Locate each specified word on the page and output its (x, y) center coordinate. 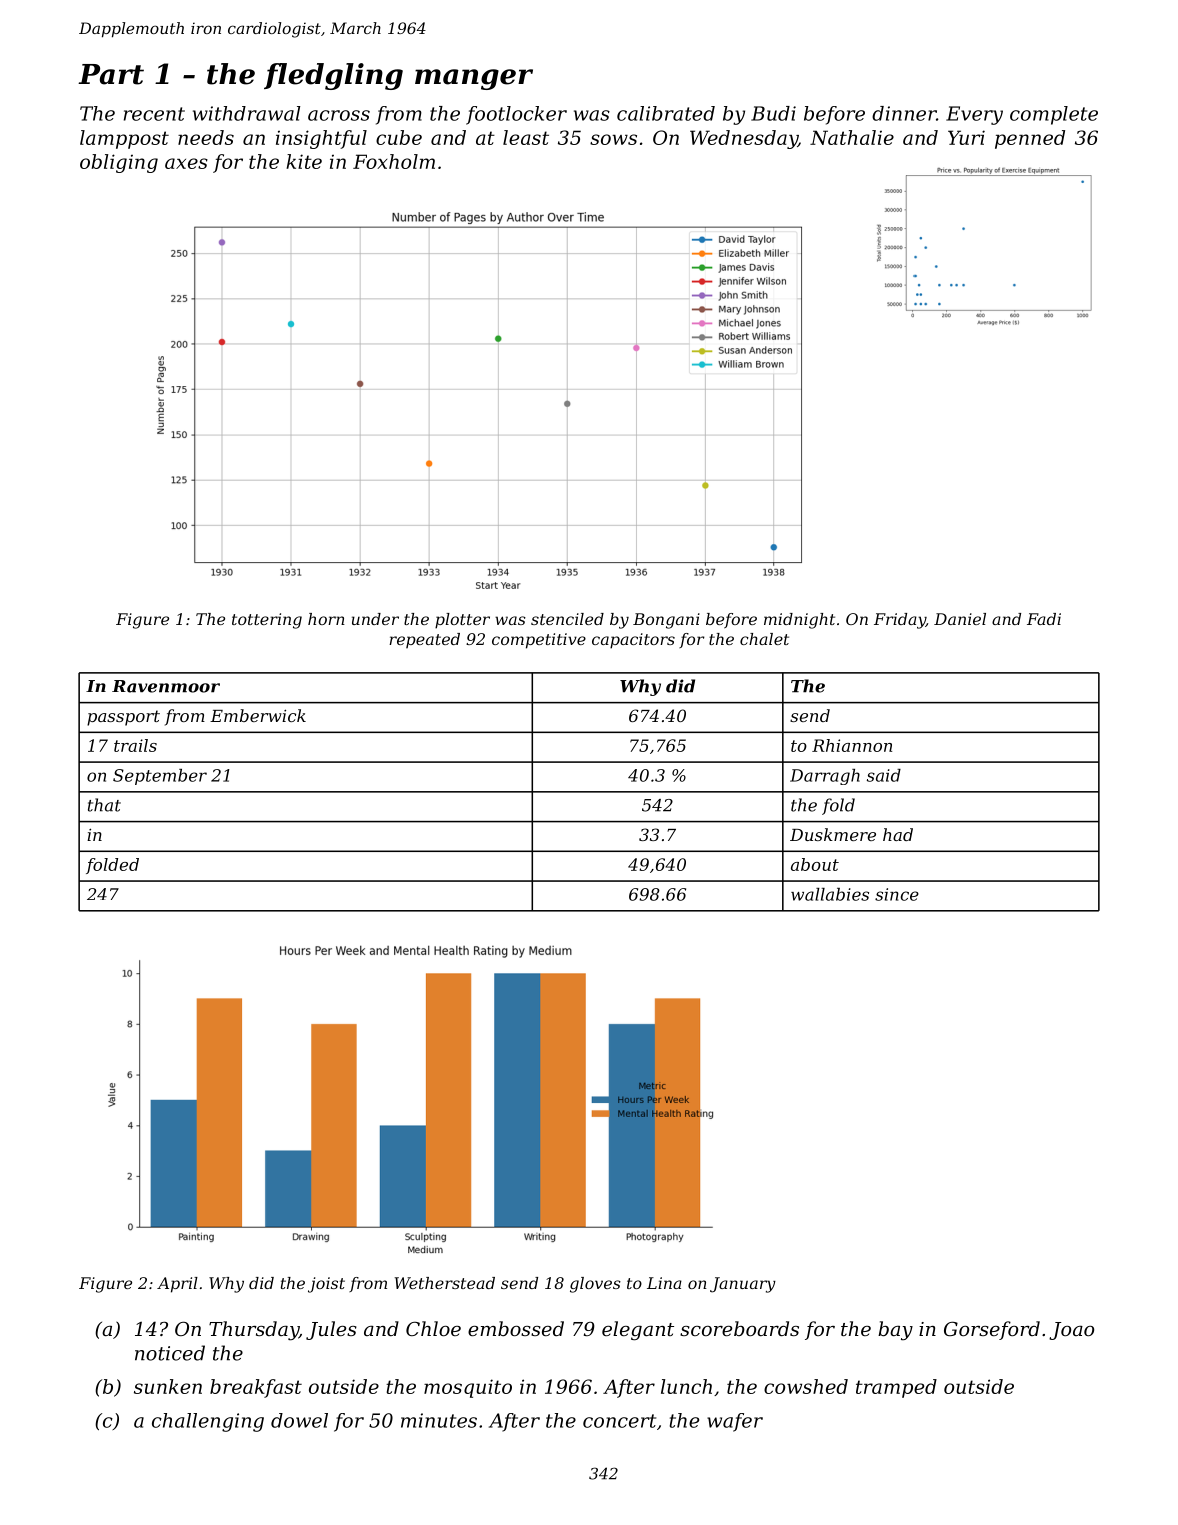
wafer (735, 1422)
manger (474, 79)
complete (1054, 115)
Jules (331, 1330)
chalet (764, 639)
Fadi (1044, 619)
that (104, 805)
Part (111, 74)
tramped (896, 1388)
